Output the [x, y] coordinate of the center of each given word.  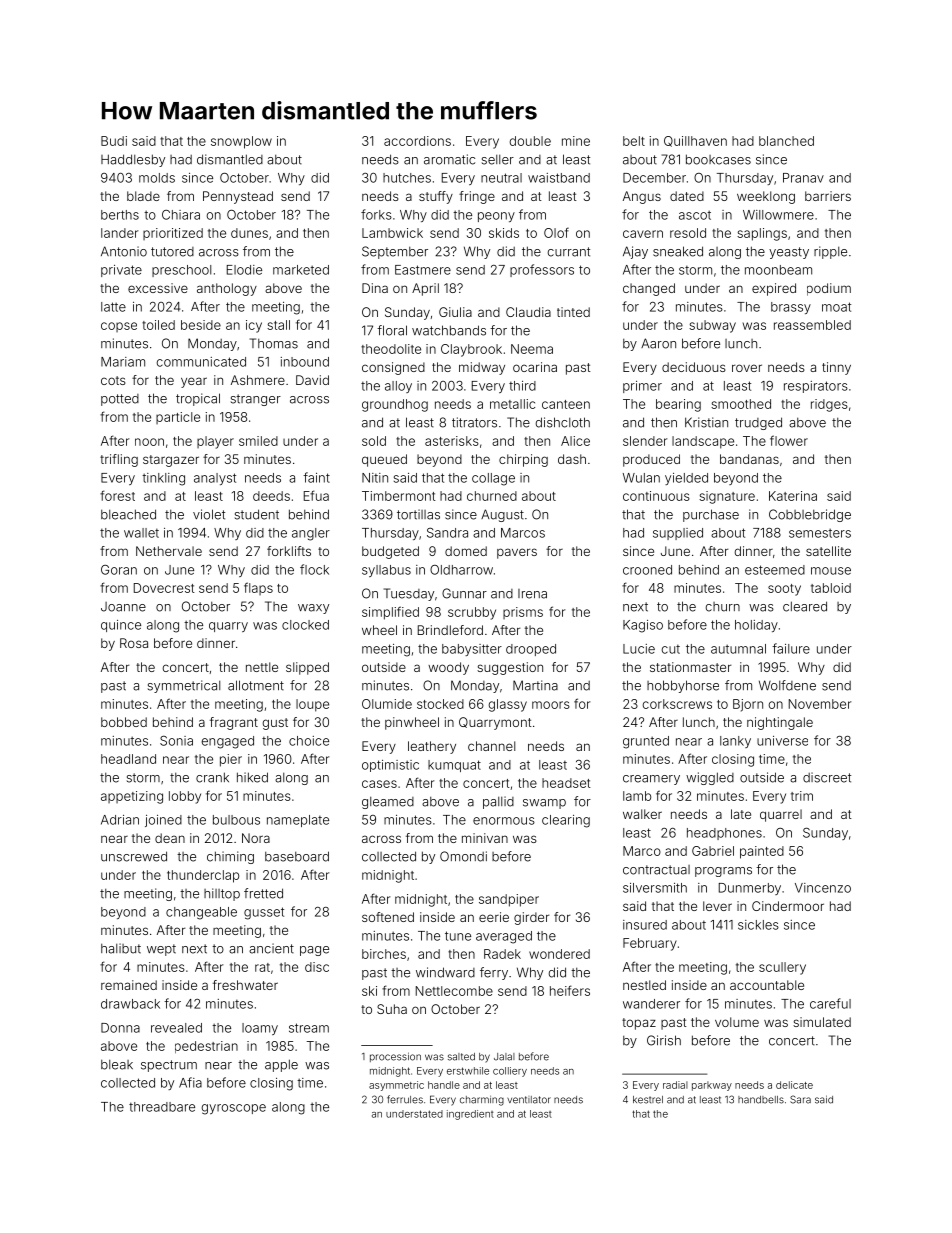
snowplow [241, 142]
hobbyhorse [683, 686]
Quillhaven [695, 141]
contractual [656, 870]
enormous [504, 821]
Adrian [120, 820]
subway [712, 326]
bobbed [124, 722]
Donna [120, 1028]
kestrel [648, 1100]
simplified [390, 613]
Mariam [123, 362]
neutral [501, 178]
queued [384, 460]
